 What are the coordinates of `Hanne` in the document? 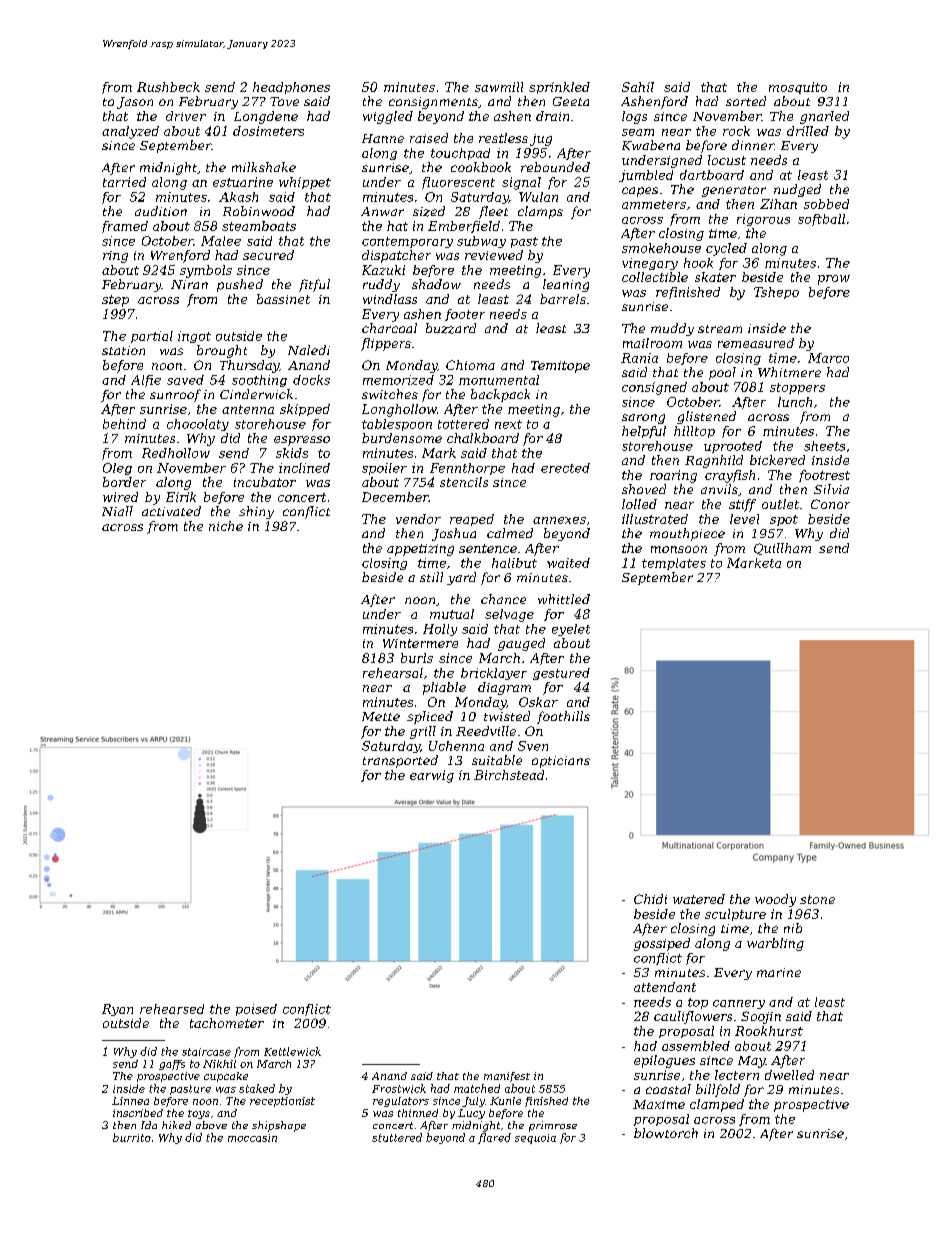 It's located at (383, 138).
